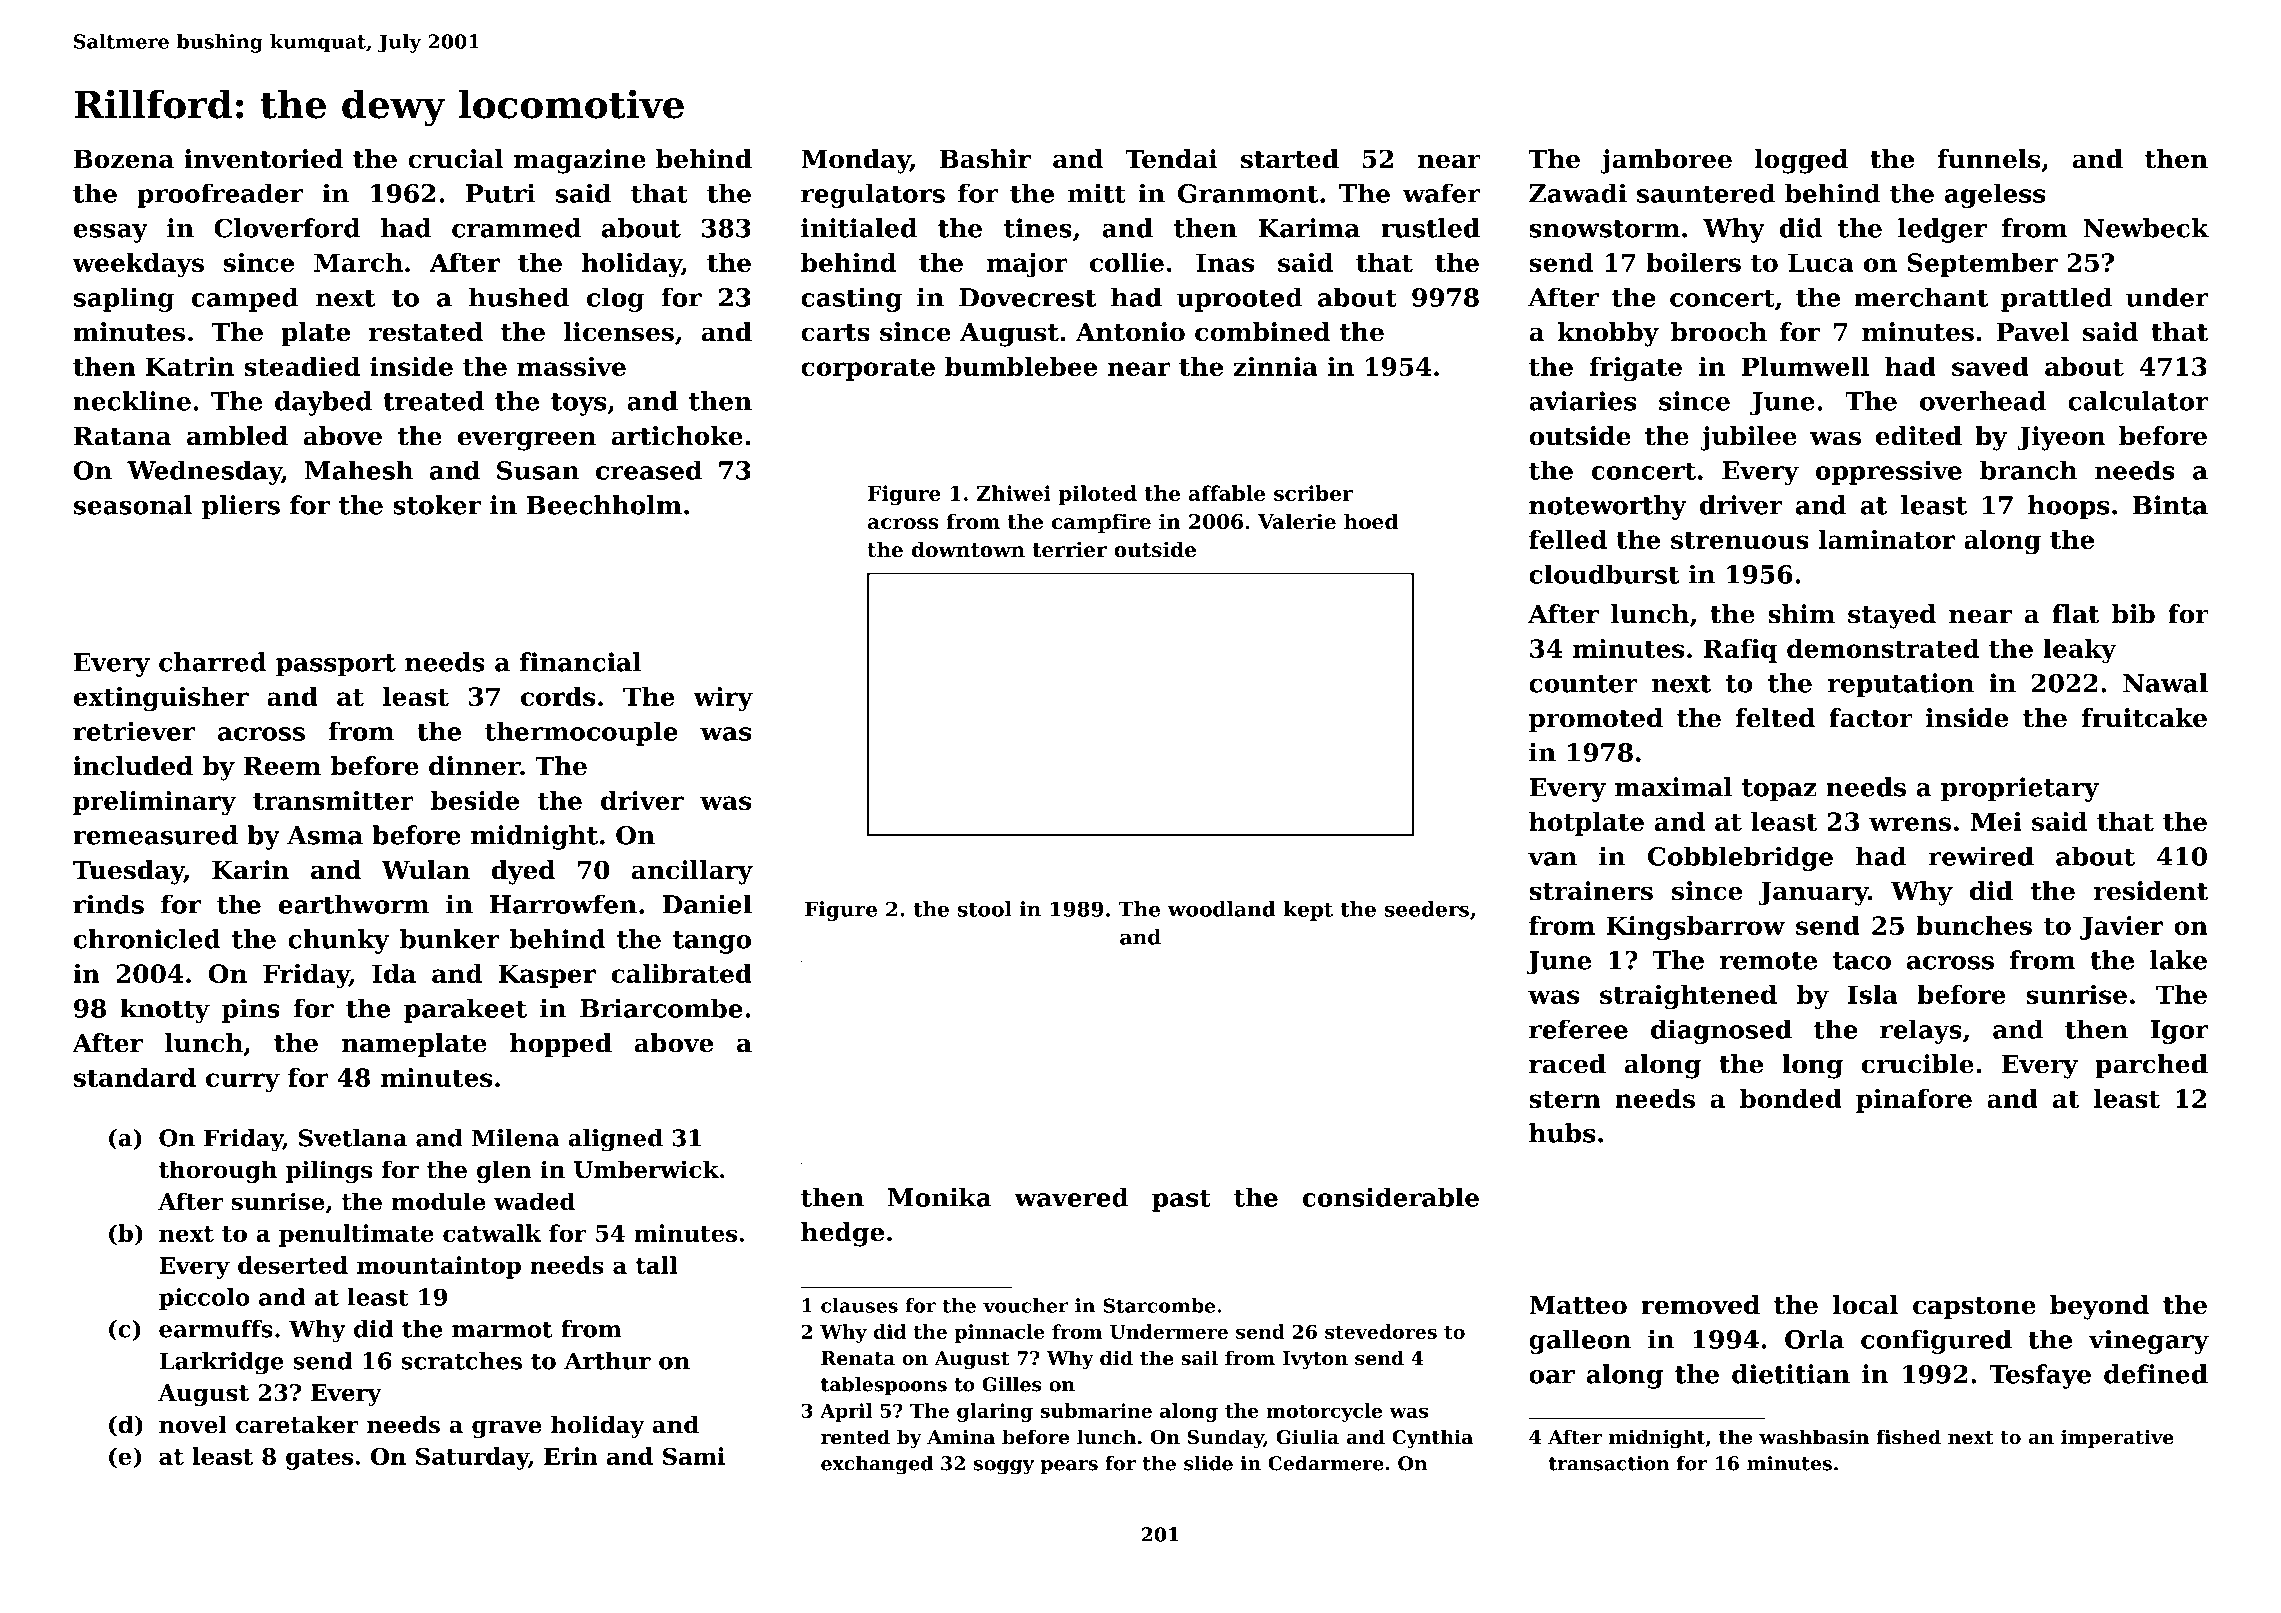  I want to click on fished, so click(1909, 1437).
